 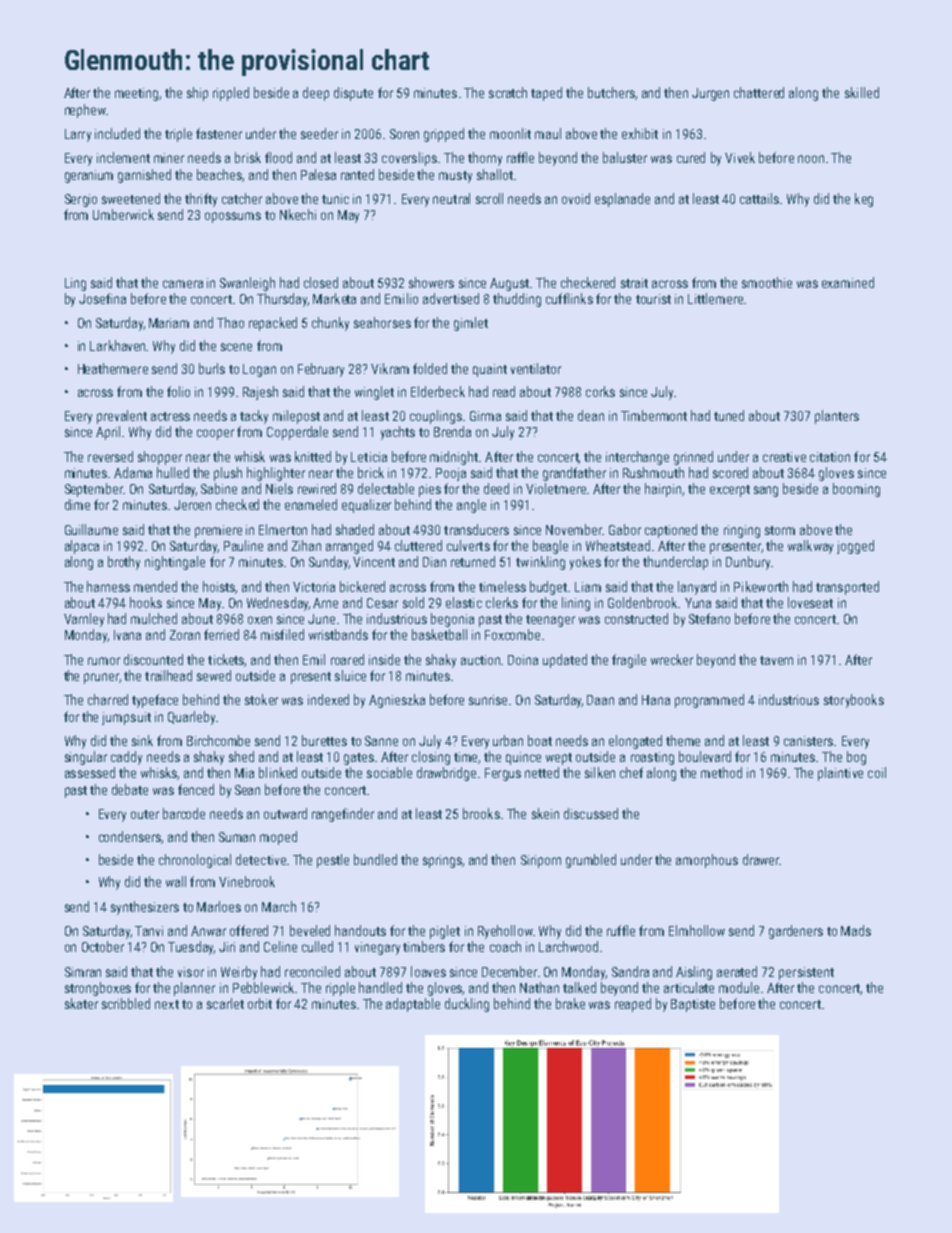 What do you see at coordinates (82, 547) in the document?
I see `alpaca` at bounding box center [82, 547].
